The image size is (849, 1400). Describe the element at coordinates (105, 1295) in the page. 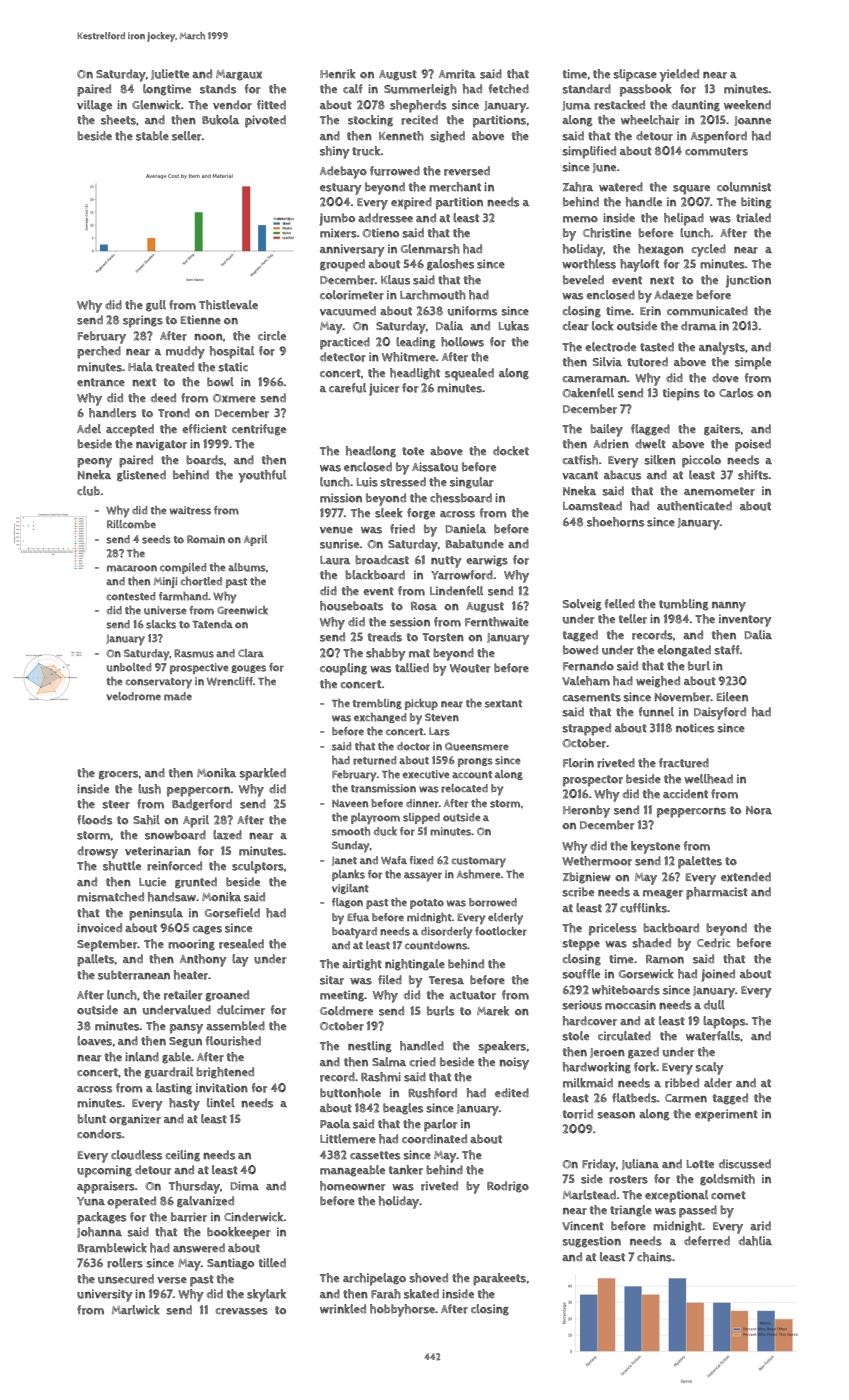

I see `university` at that location.
